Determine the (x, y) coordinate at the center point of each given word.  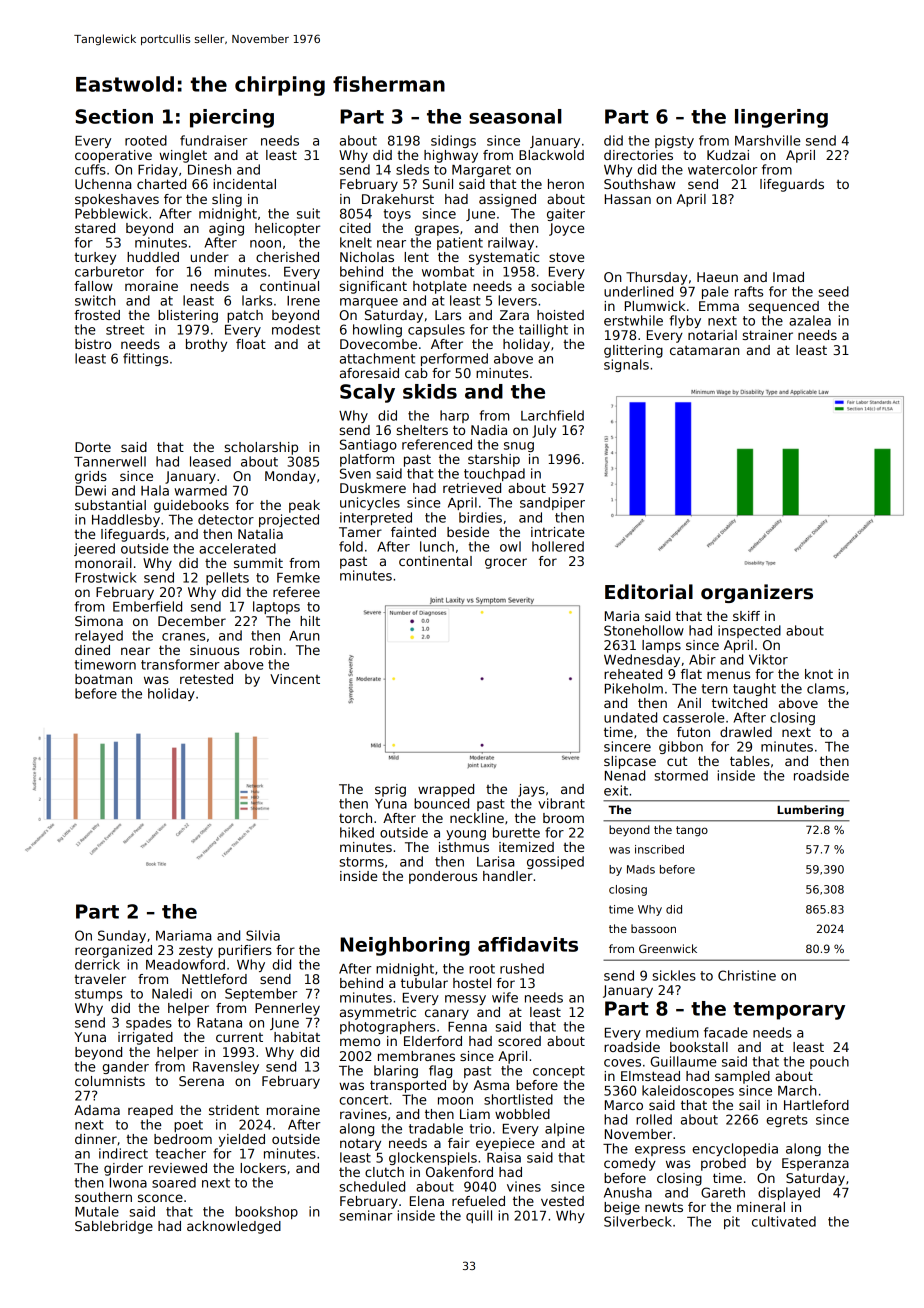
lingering (781, 118)
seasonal (515, 116)
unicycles (370, 503)
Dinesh (209, 169)
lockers (263, 1168)
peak (304, 506)
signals (626, 365)
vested (562, 1201)
